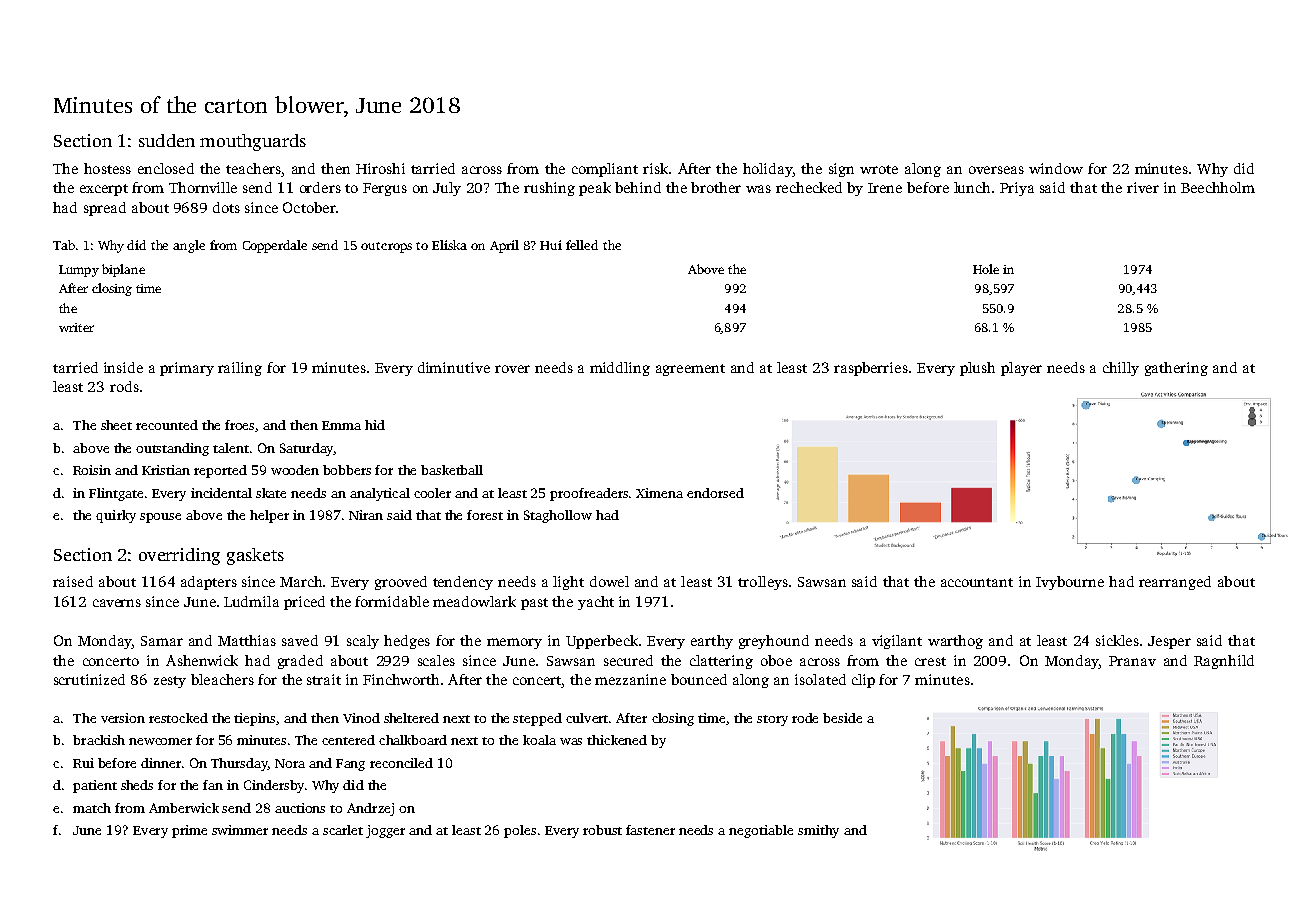  Describe the element at coordinates (582, 245) in the screenshot. I see `felled` at that location.
